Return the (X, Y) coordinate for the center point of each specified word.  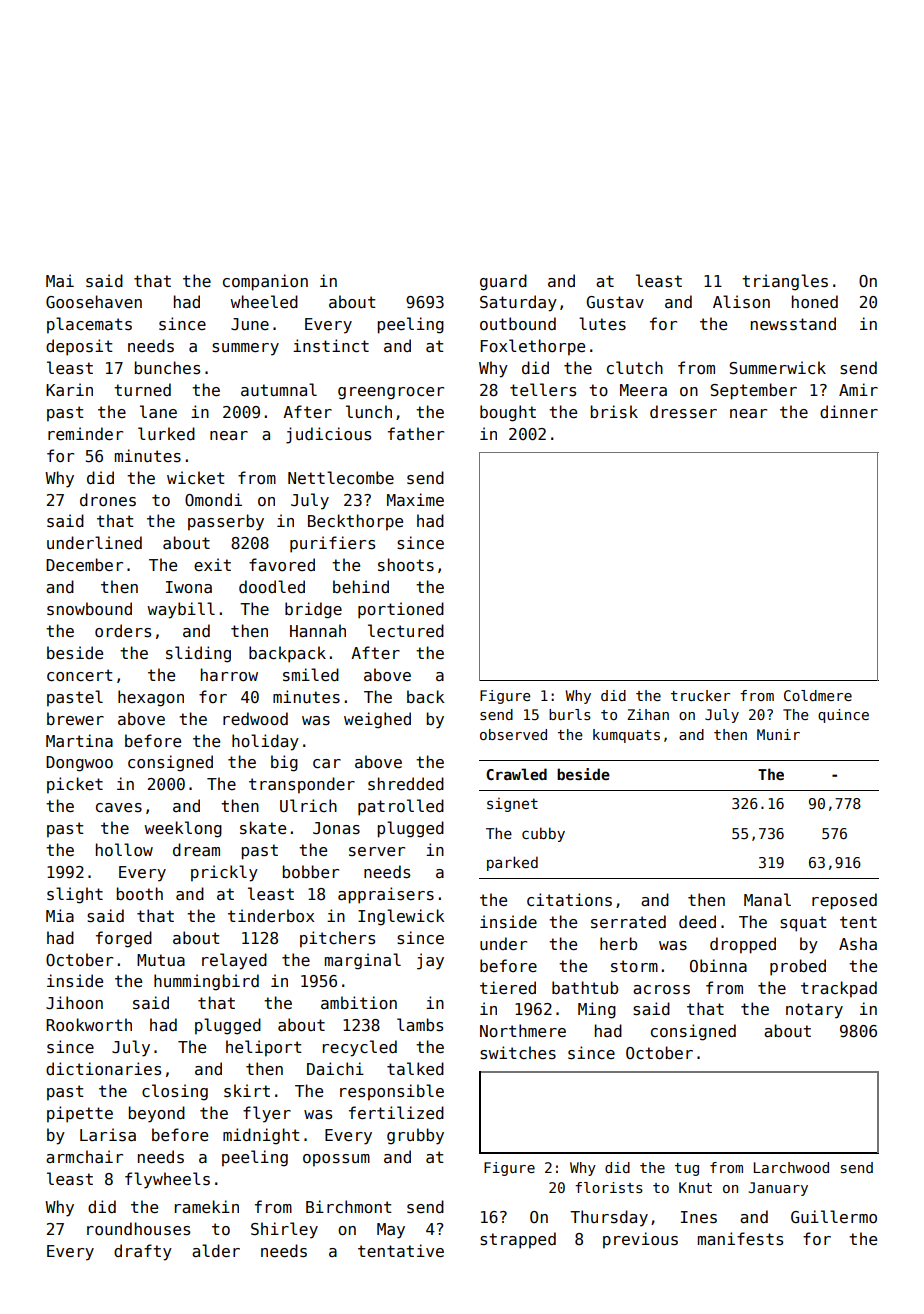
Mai (60, 280)
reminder (85, 433)
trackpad (839, 989)
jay (430, 961)
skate (263, 827)
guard (503, 282)
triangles (785, 282)
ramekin (207, 1206)
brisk (614, 411)
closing (175, 1092)
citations (569, 900)
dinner (849, 411)
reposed (844, 901)
